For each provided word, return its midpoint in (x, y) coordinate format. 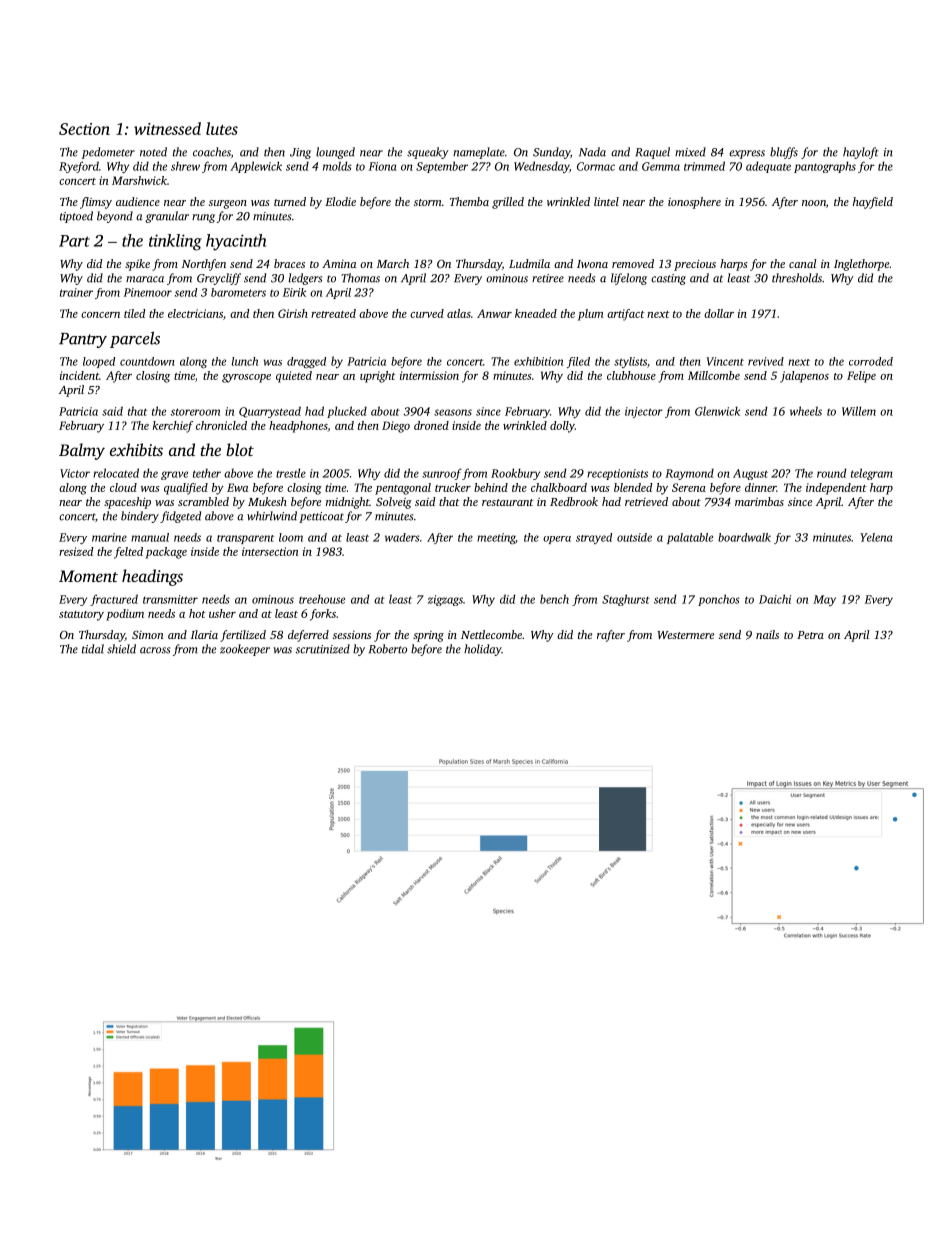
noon (814, 203)
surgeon (228, 204)
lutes (222, 128)
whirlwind (272, 516)
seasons (453, 412)
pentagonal (403, 489)
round (831, 473)
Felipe (861, 377)
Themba (469, 201)
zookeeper (245, 650)
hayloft (861, 153)
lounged (335, 153)
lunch (245, 361)
